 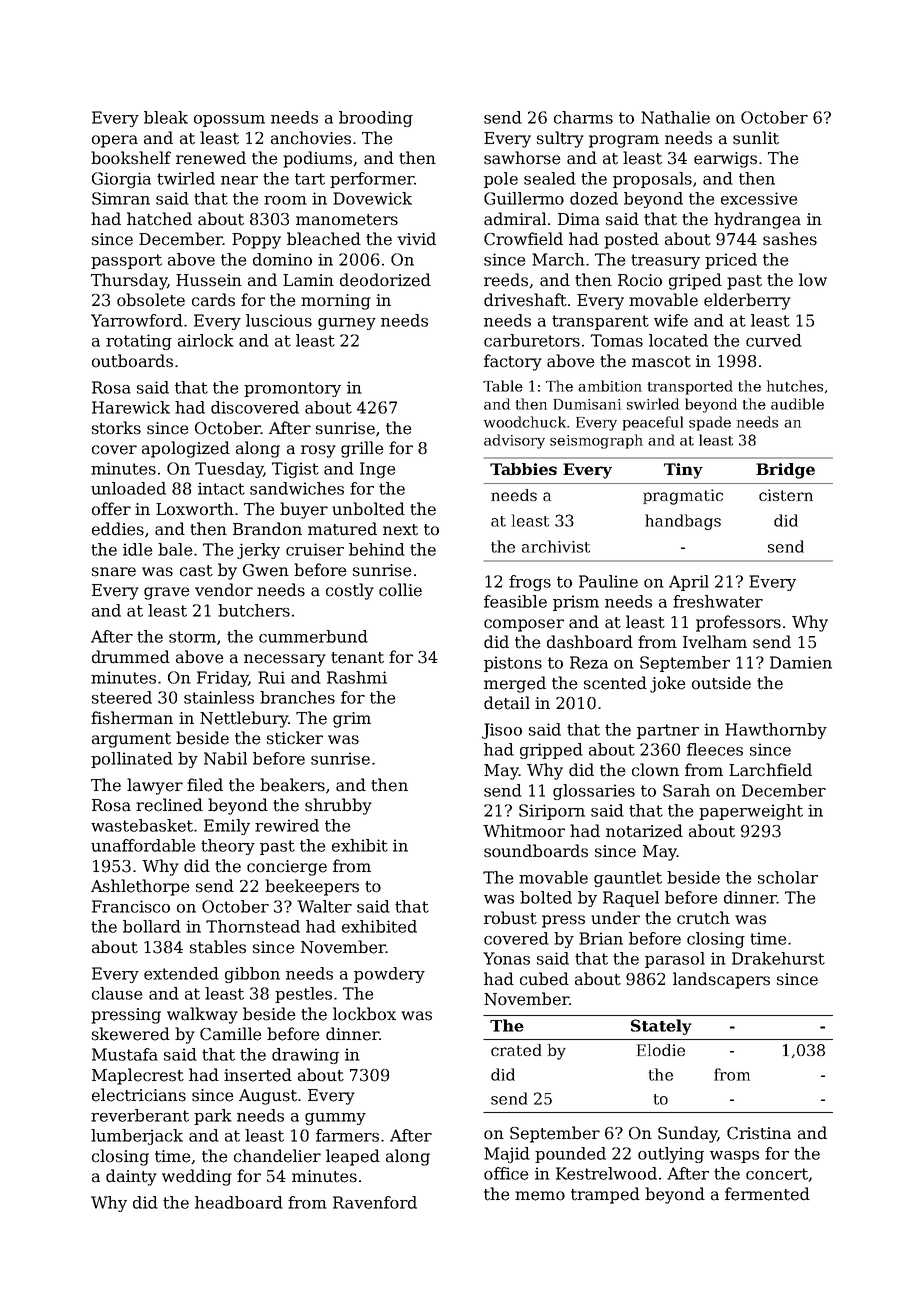 What do you see at coordinates (239, 1202) in the screenshot?
I see `headboard` at bounding box center [239, 1202].
